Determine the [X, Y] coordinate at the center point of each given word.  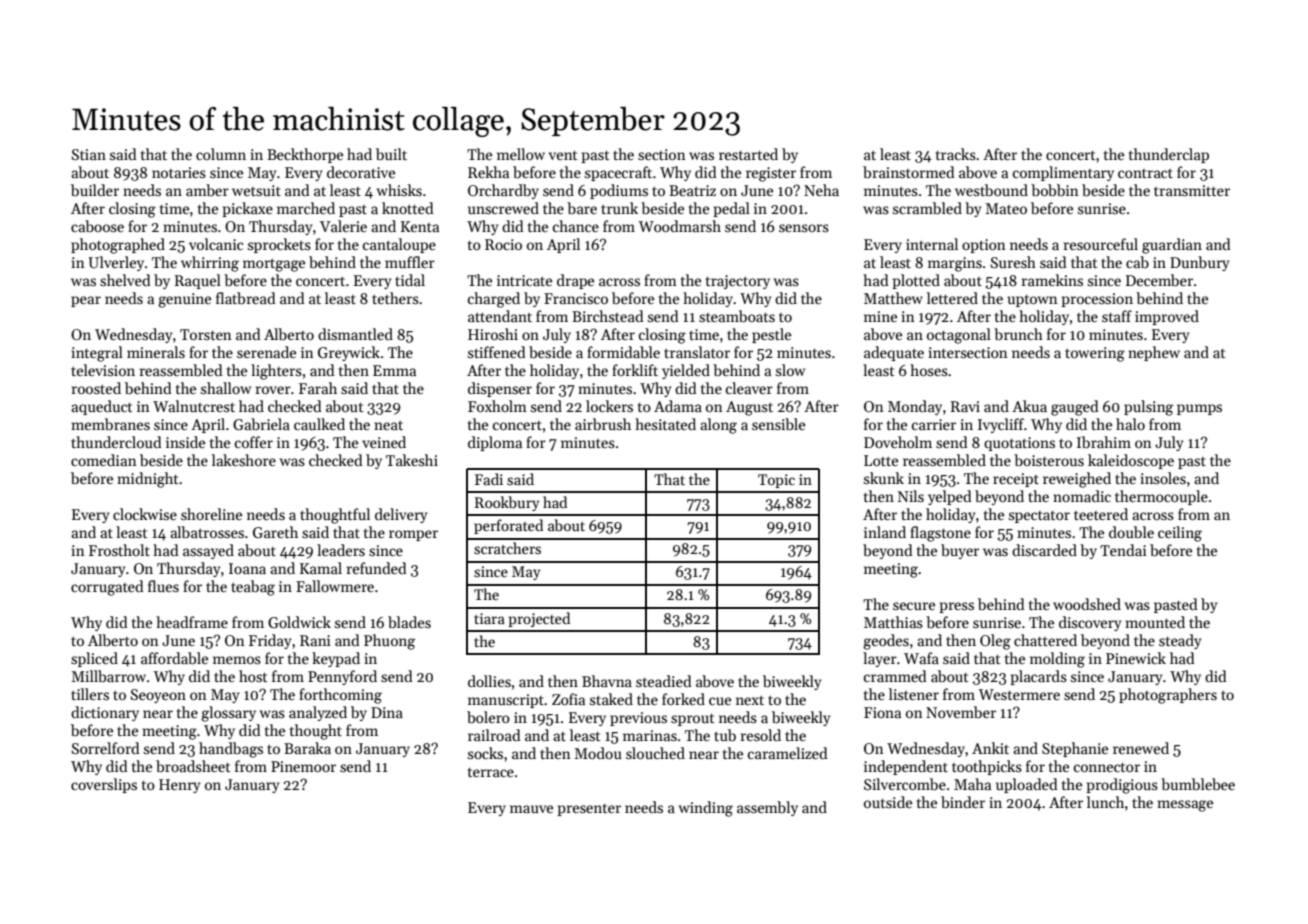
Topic [776, 481]
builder [95, 190]
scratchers [507, 548]
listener [914, 694]
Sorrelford [106, 748]
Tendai [1123, 550]
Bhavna [607, 681]
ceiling [1180, 534]
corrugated [107, 588]
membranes [110, 424]
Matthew [893, 298]
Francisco [576, 298]
